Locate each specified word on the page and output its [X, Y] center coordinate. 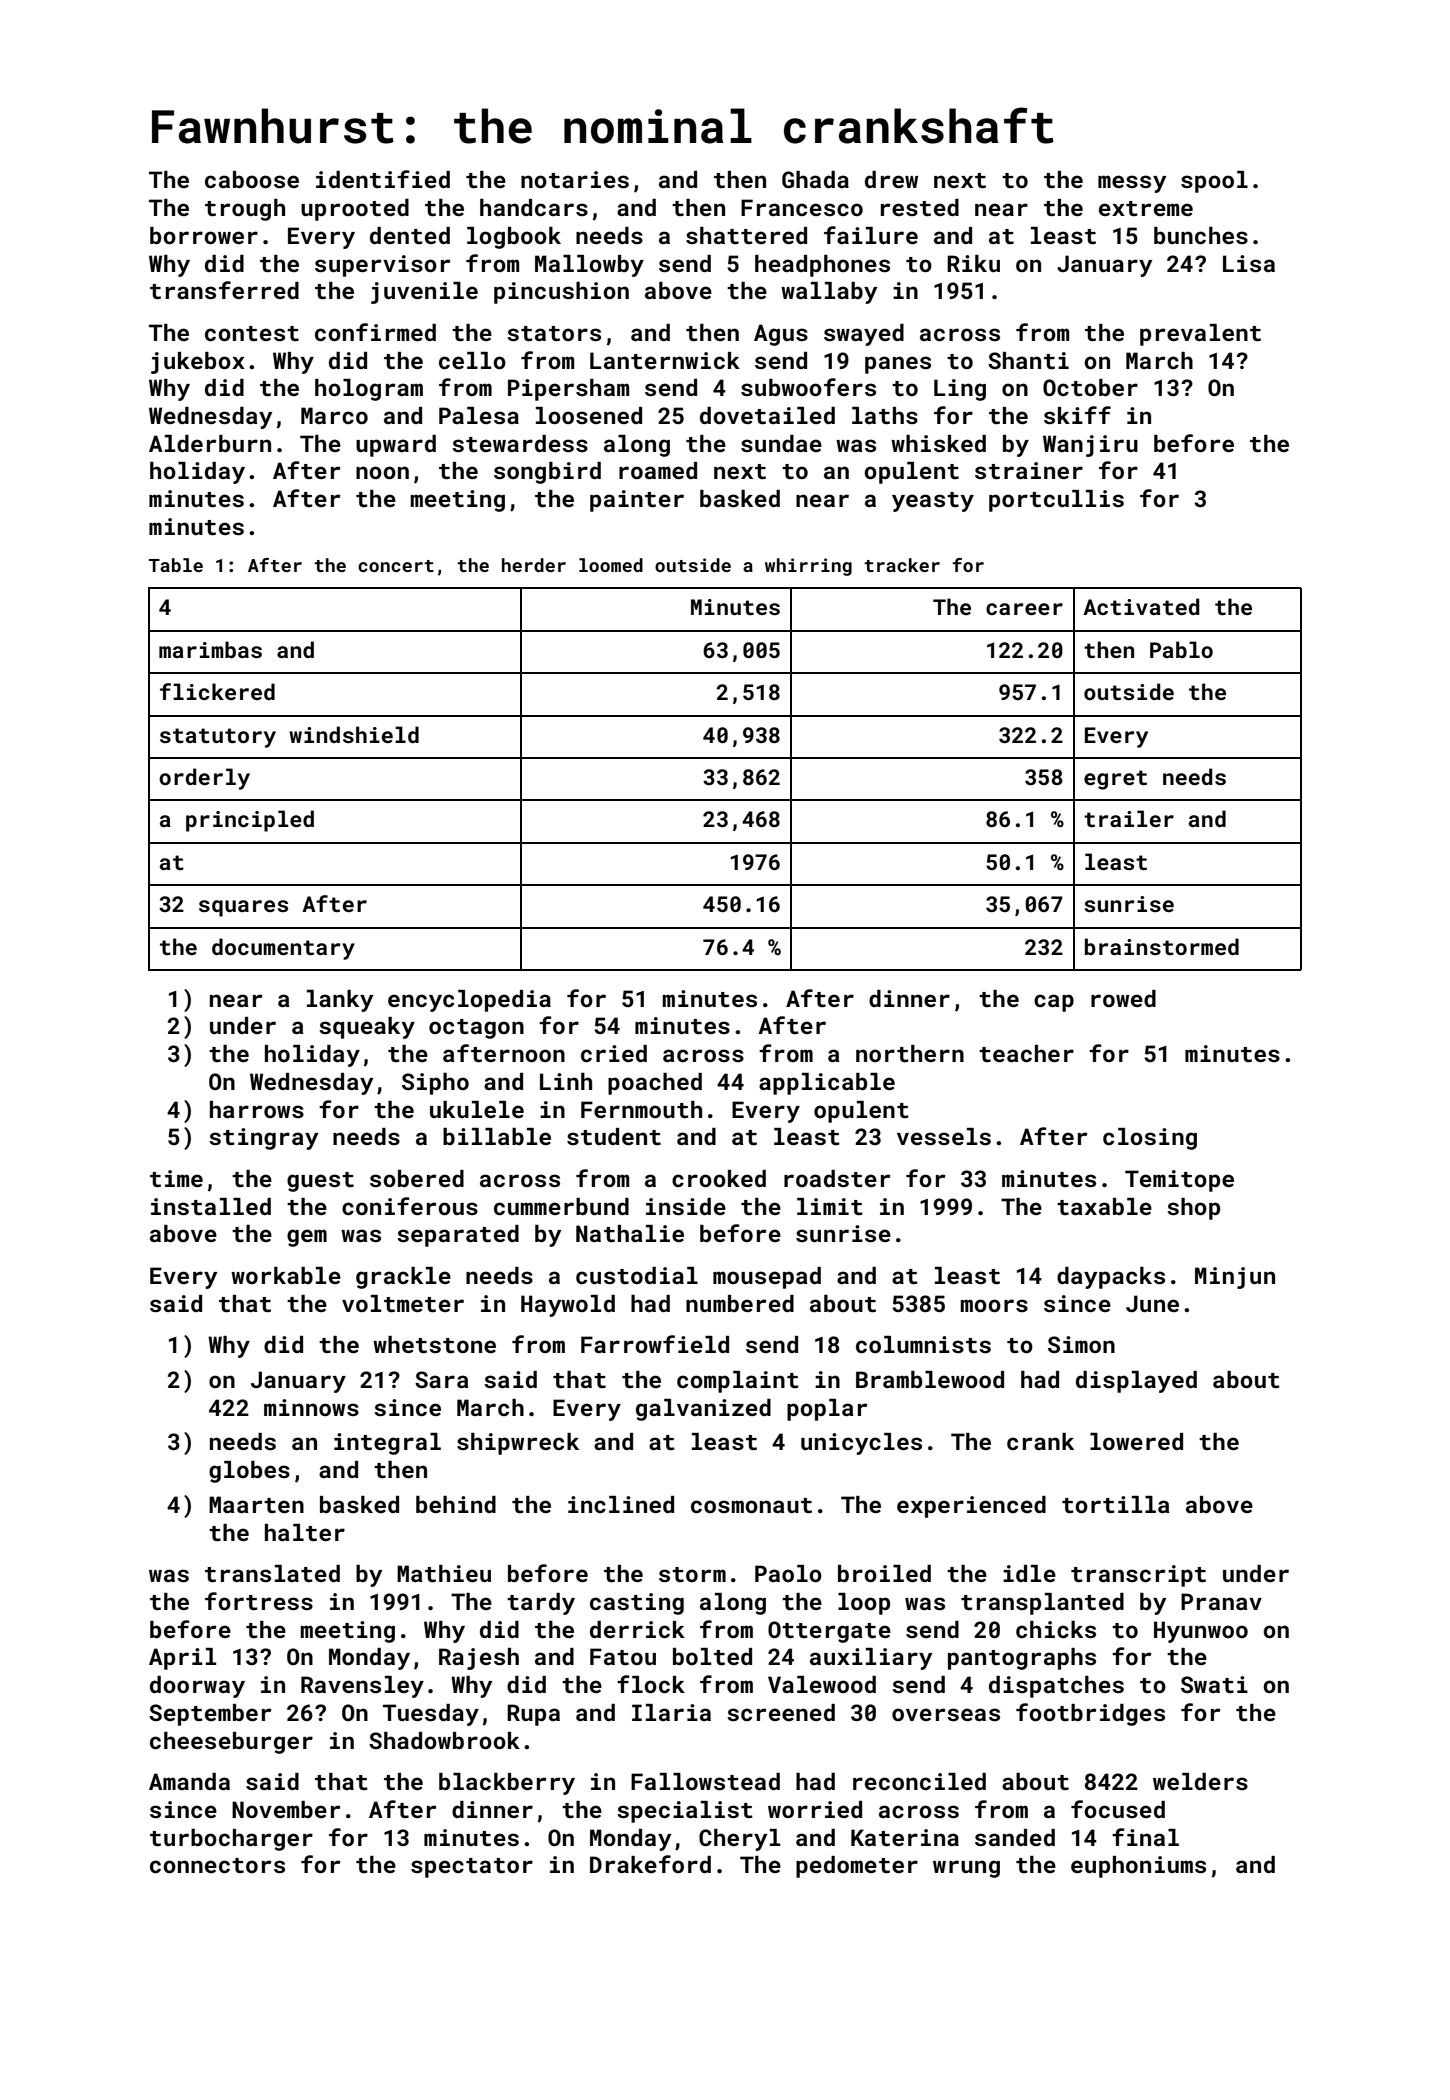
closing [1150, 1139]
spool [1214, 182]
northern [910, 1053]
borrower [204, 235]
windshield [354, 734]
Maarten [256, 1504]
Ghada [815, 179]
